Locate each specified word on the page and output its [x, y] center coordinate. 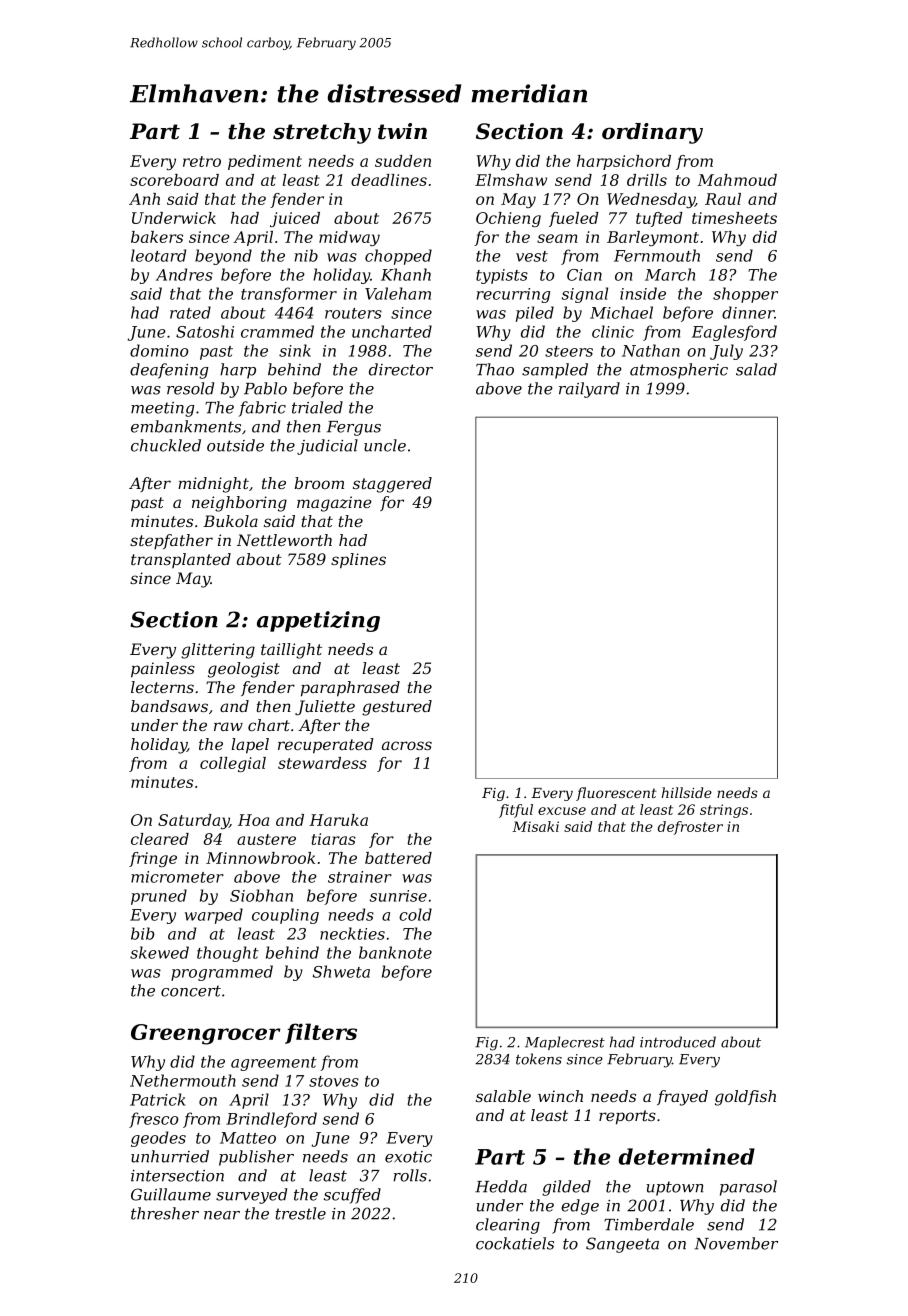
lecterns [162, 687]
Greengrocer [205, 1034]
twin [402, 131]
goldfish [745, 1098]
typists [502, 276]
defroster [690, 828]
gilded [566, 1188]
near [222, 1215]
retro [202, 161]
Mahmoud [737, 180]
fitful [516, 811]
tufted [659, 219]
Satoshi [205, 331]
